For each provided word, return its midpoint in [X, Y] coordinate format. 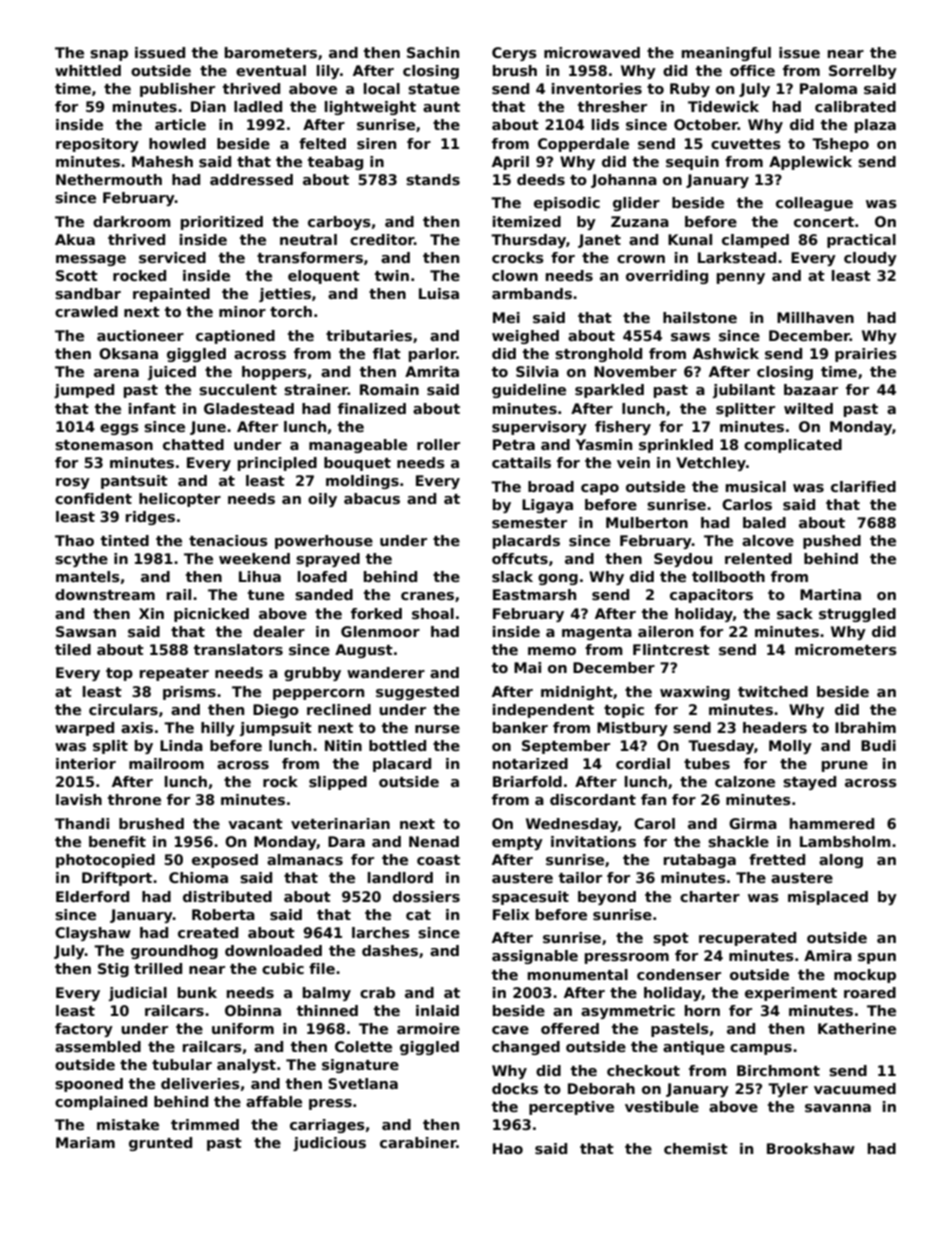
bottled [397, 745]
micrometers [846, 649]
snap [109, 55]
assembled [98, 1046]
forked [376, 613]
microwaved [592, 52]
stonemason [104, 445]
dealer [279, 631]
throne [134, 799]
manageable [358, 446]
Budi [878, 745]
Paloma [828, 88]
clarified [863, 486]
